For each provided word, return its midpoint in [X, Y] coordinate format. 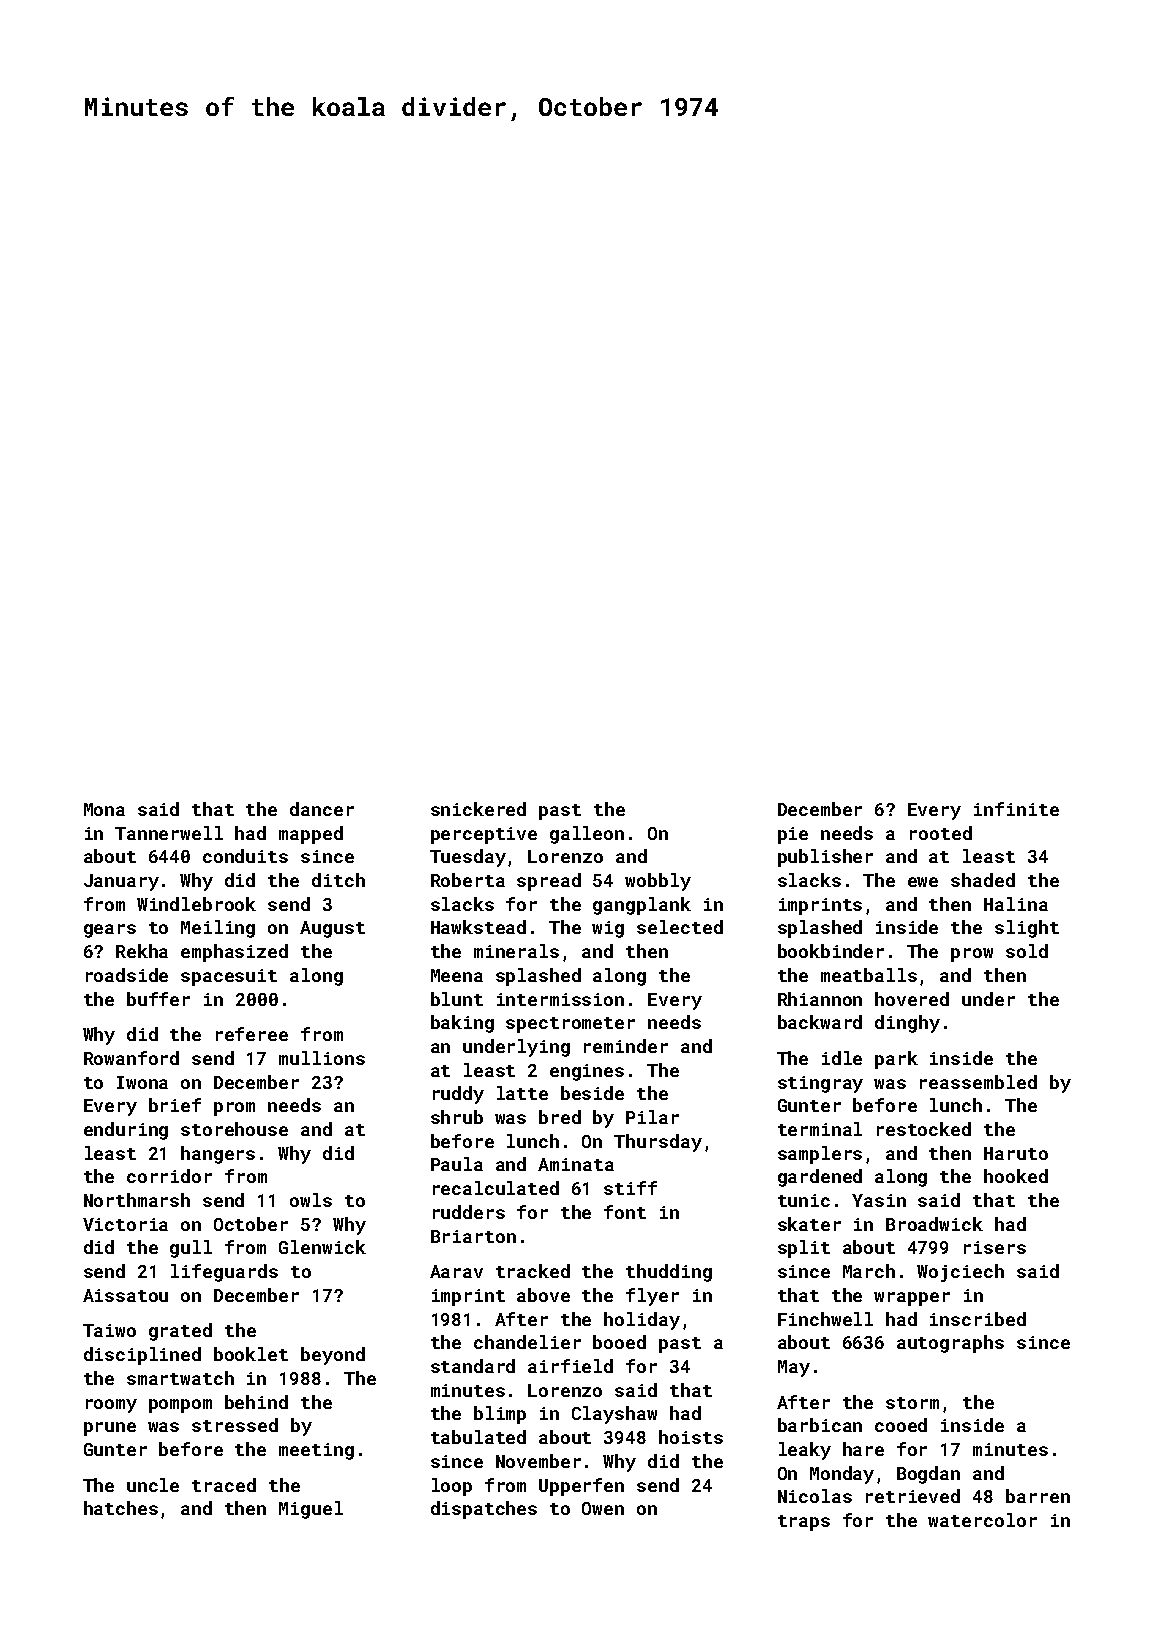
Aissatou [125, 1295]
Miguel [311, 1510]
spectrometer [570, 1025]
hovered [912, 999]
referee [252, 1034]
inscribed [978, 1319]
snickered [478, 809]
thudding [669, 1273]
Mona [104, 809]
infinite [1016, 809]
